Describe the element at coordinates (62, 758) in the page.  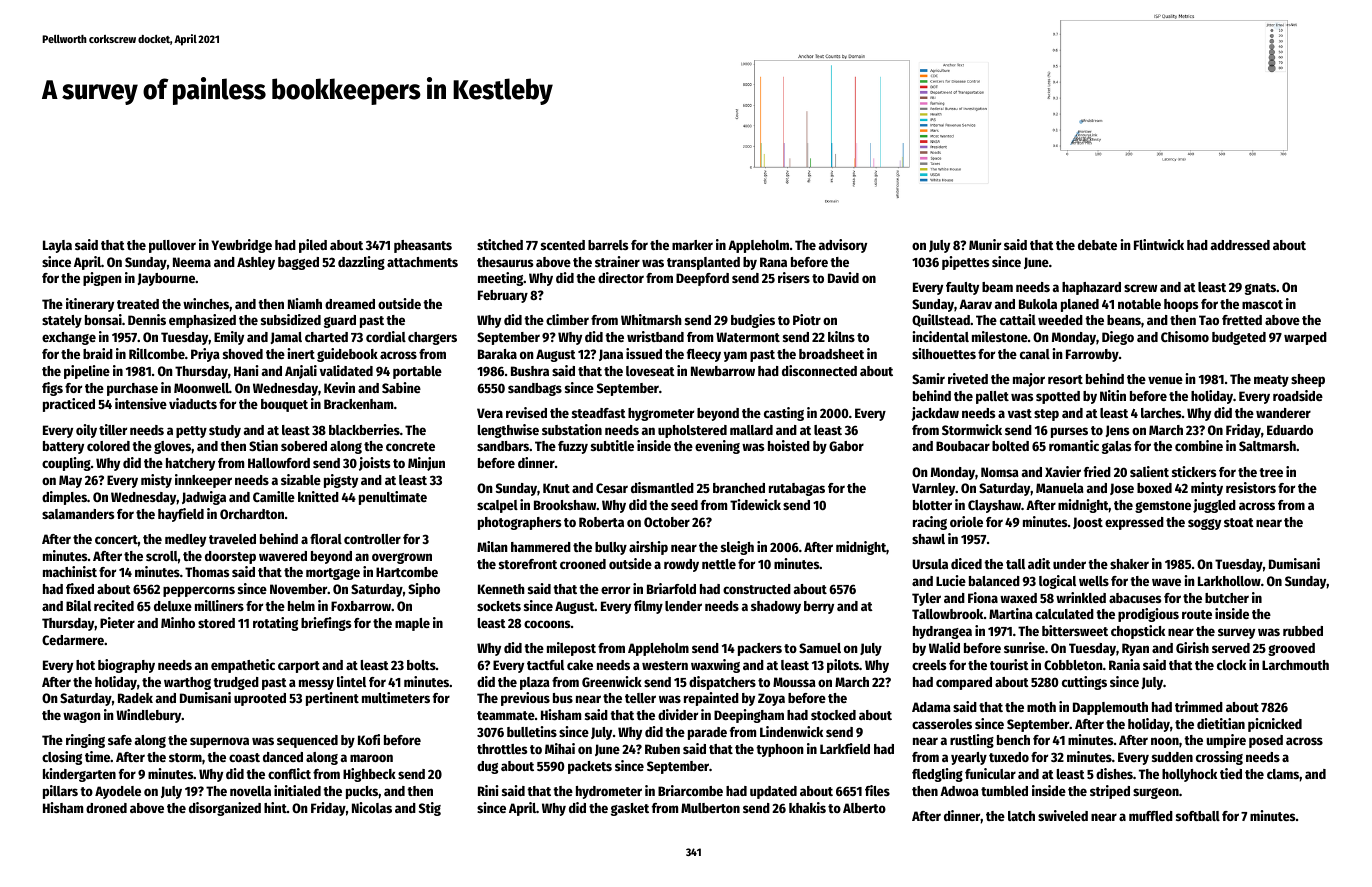
I see `closing` at that location.
